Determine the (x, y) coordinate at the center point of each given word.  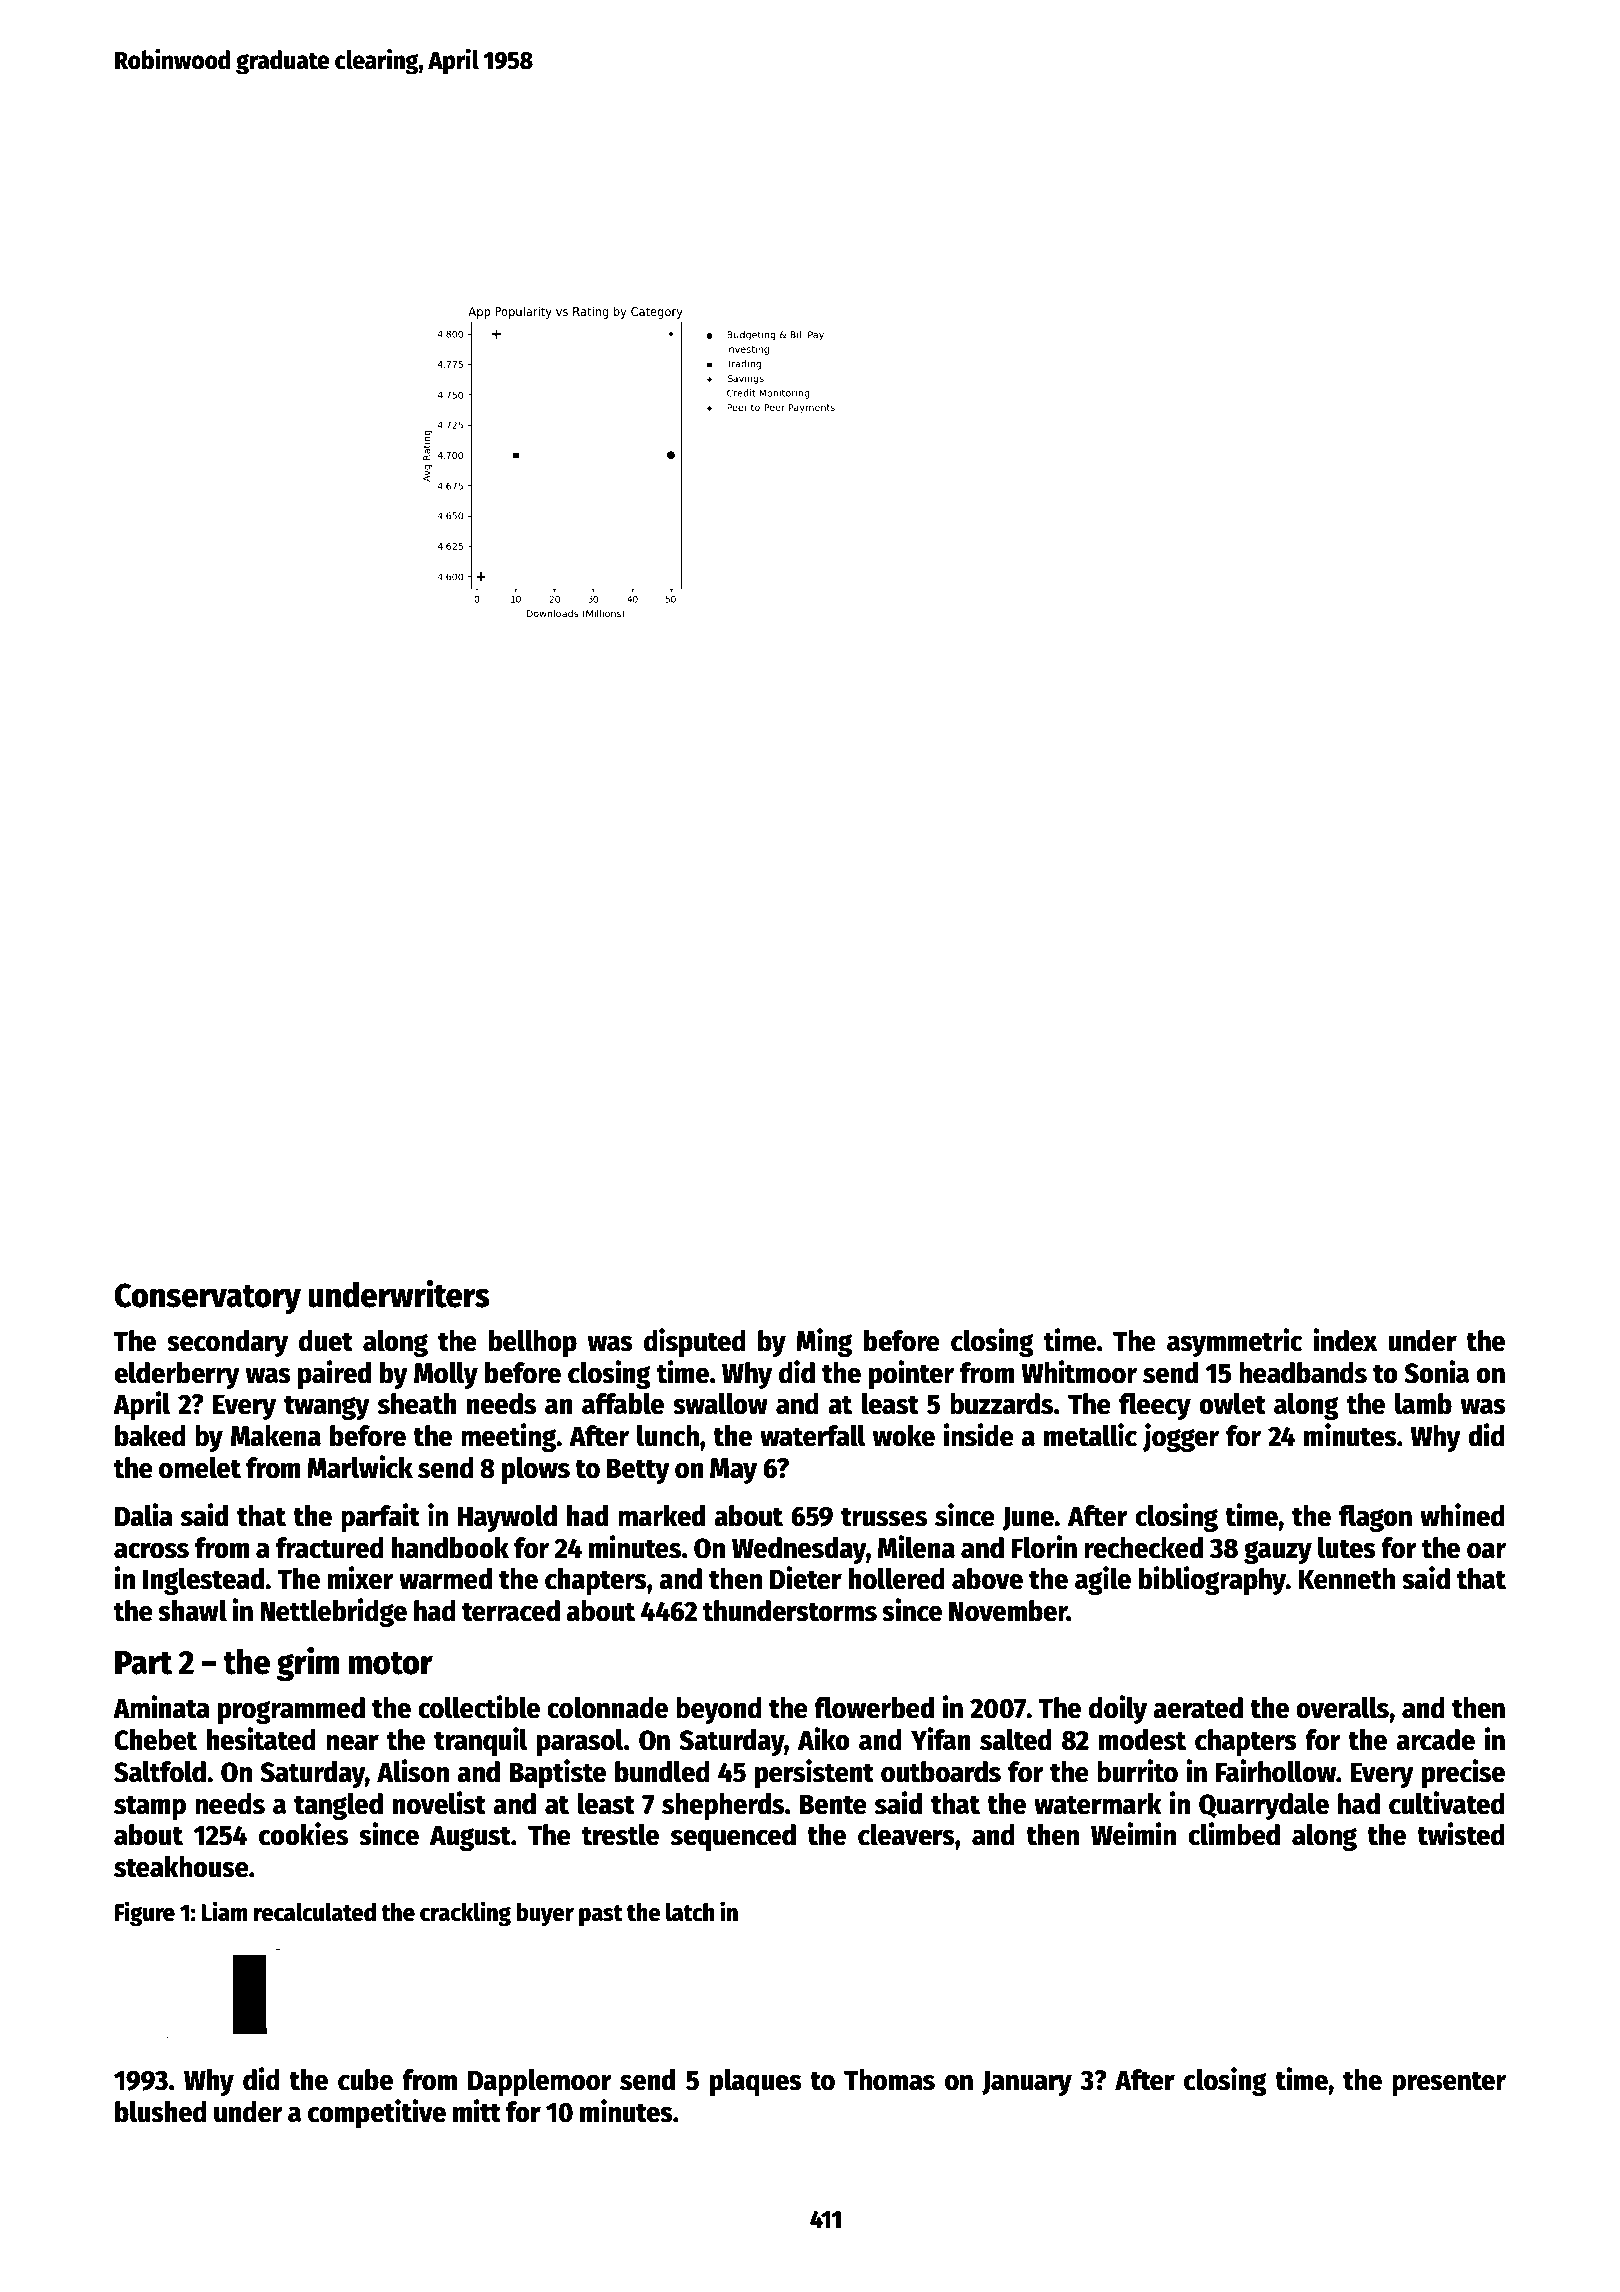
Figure (145, 1914)
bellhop (533, 1343)
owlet (1232, 1404)
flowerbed (874, 1708)
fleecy (1155, 1406)
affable (623, 1404)
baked (150, 1436)
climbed (1234, 1834)
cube (365, 2080)
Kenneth (1347, 1579)
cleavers (906, 1835)
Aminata (161, 1707)
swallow (720, 1404)
